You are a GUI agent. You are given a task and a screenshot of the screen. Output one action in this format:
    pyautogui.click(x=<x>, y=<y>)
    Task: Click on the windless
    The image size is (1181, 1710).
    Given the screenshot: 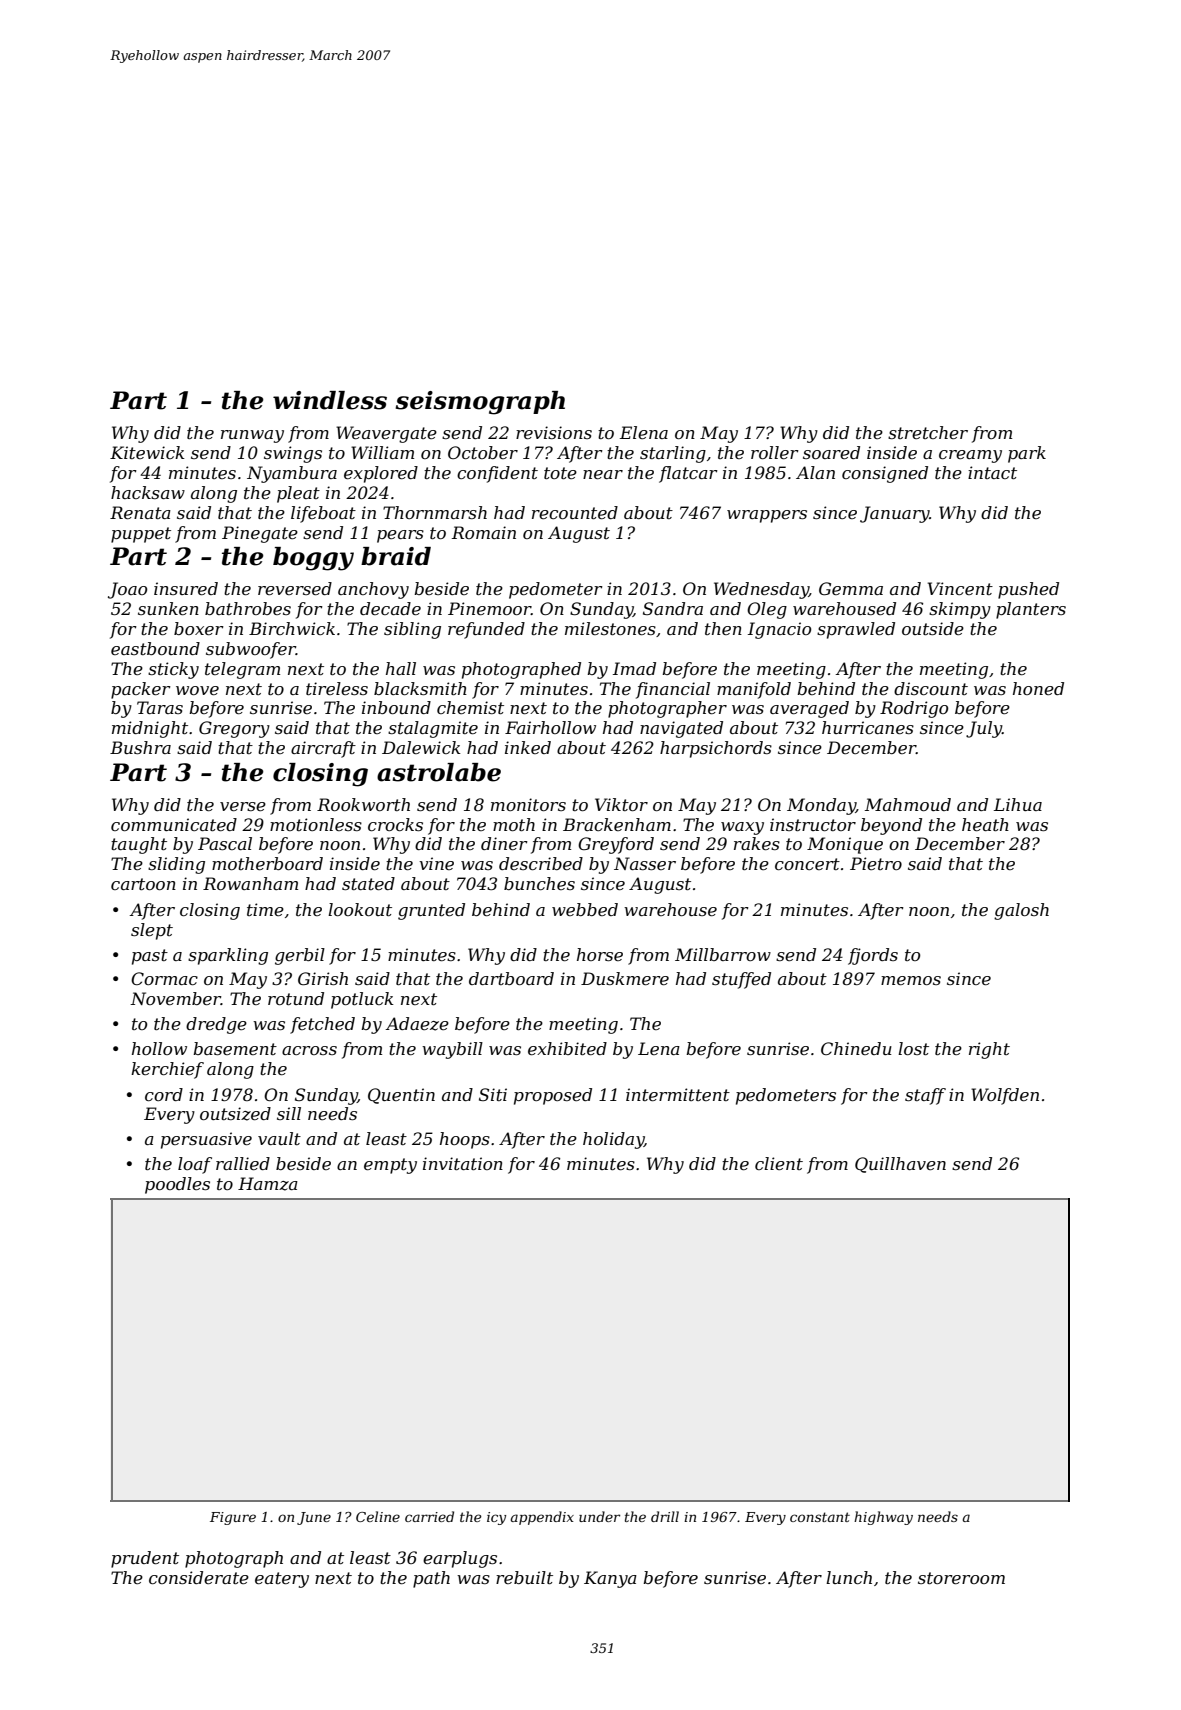 What is the action you would take?
    pyautogui.click(x=330, y=400)
